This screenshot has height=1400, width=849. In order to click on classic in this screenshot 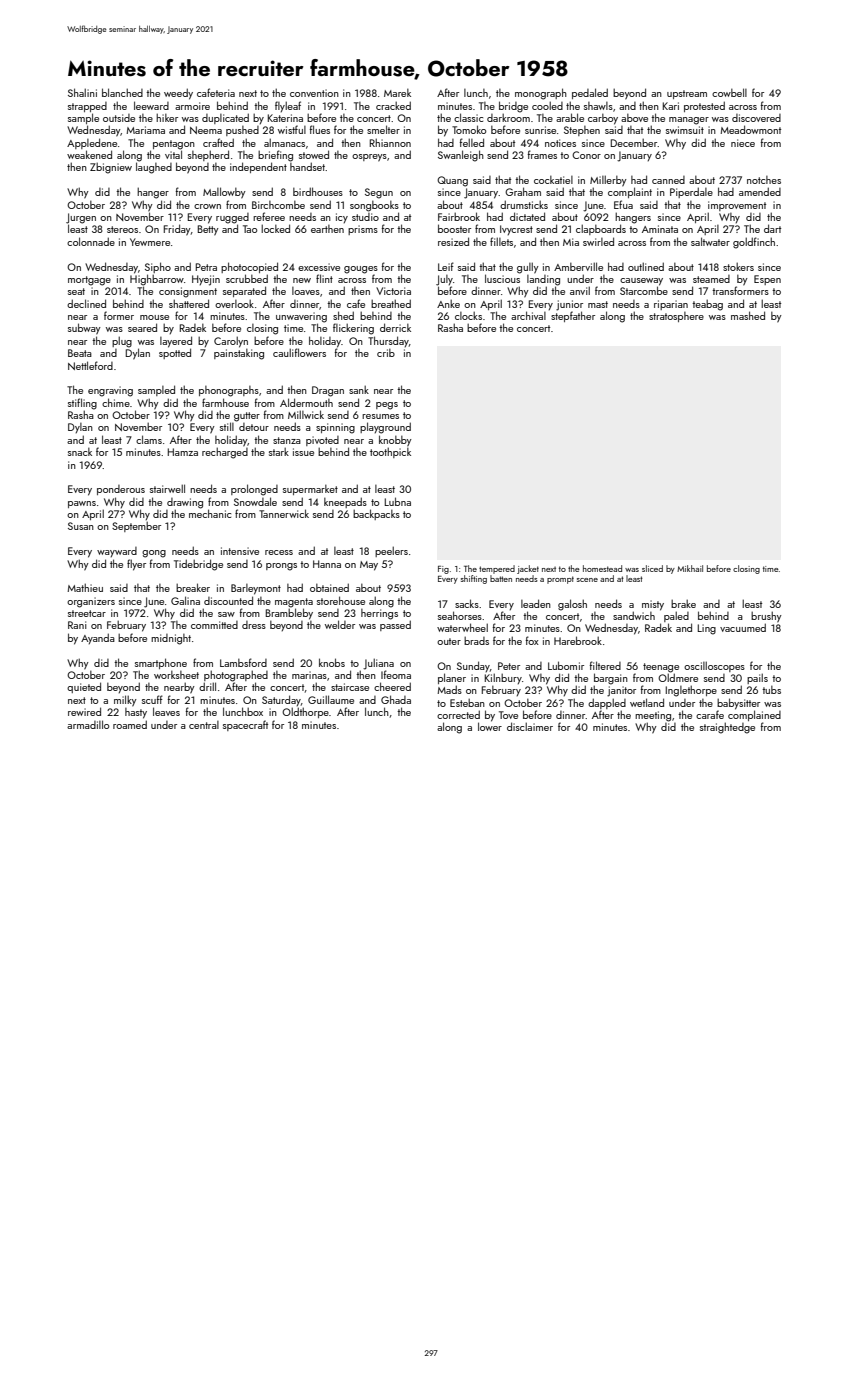, I will do `click(468, 117)`.
